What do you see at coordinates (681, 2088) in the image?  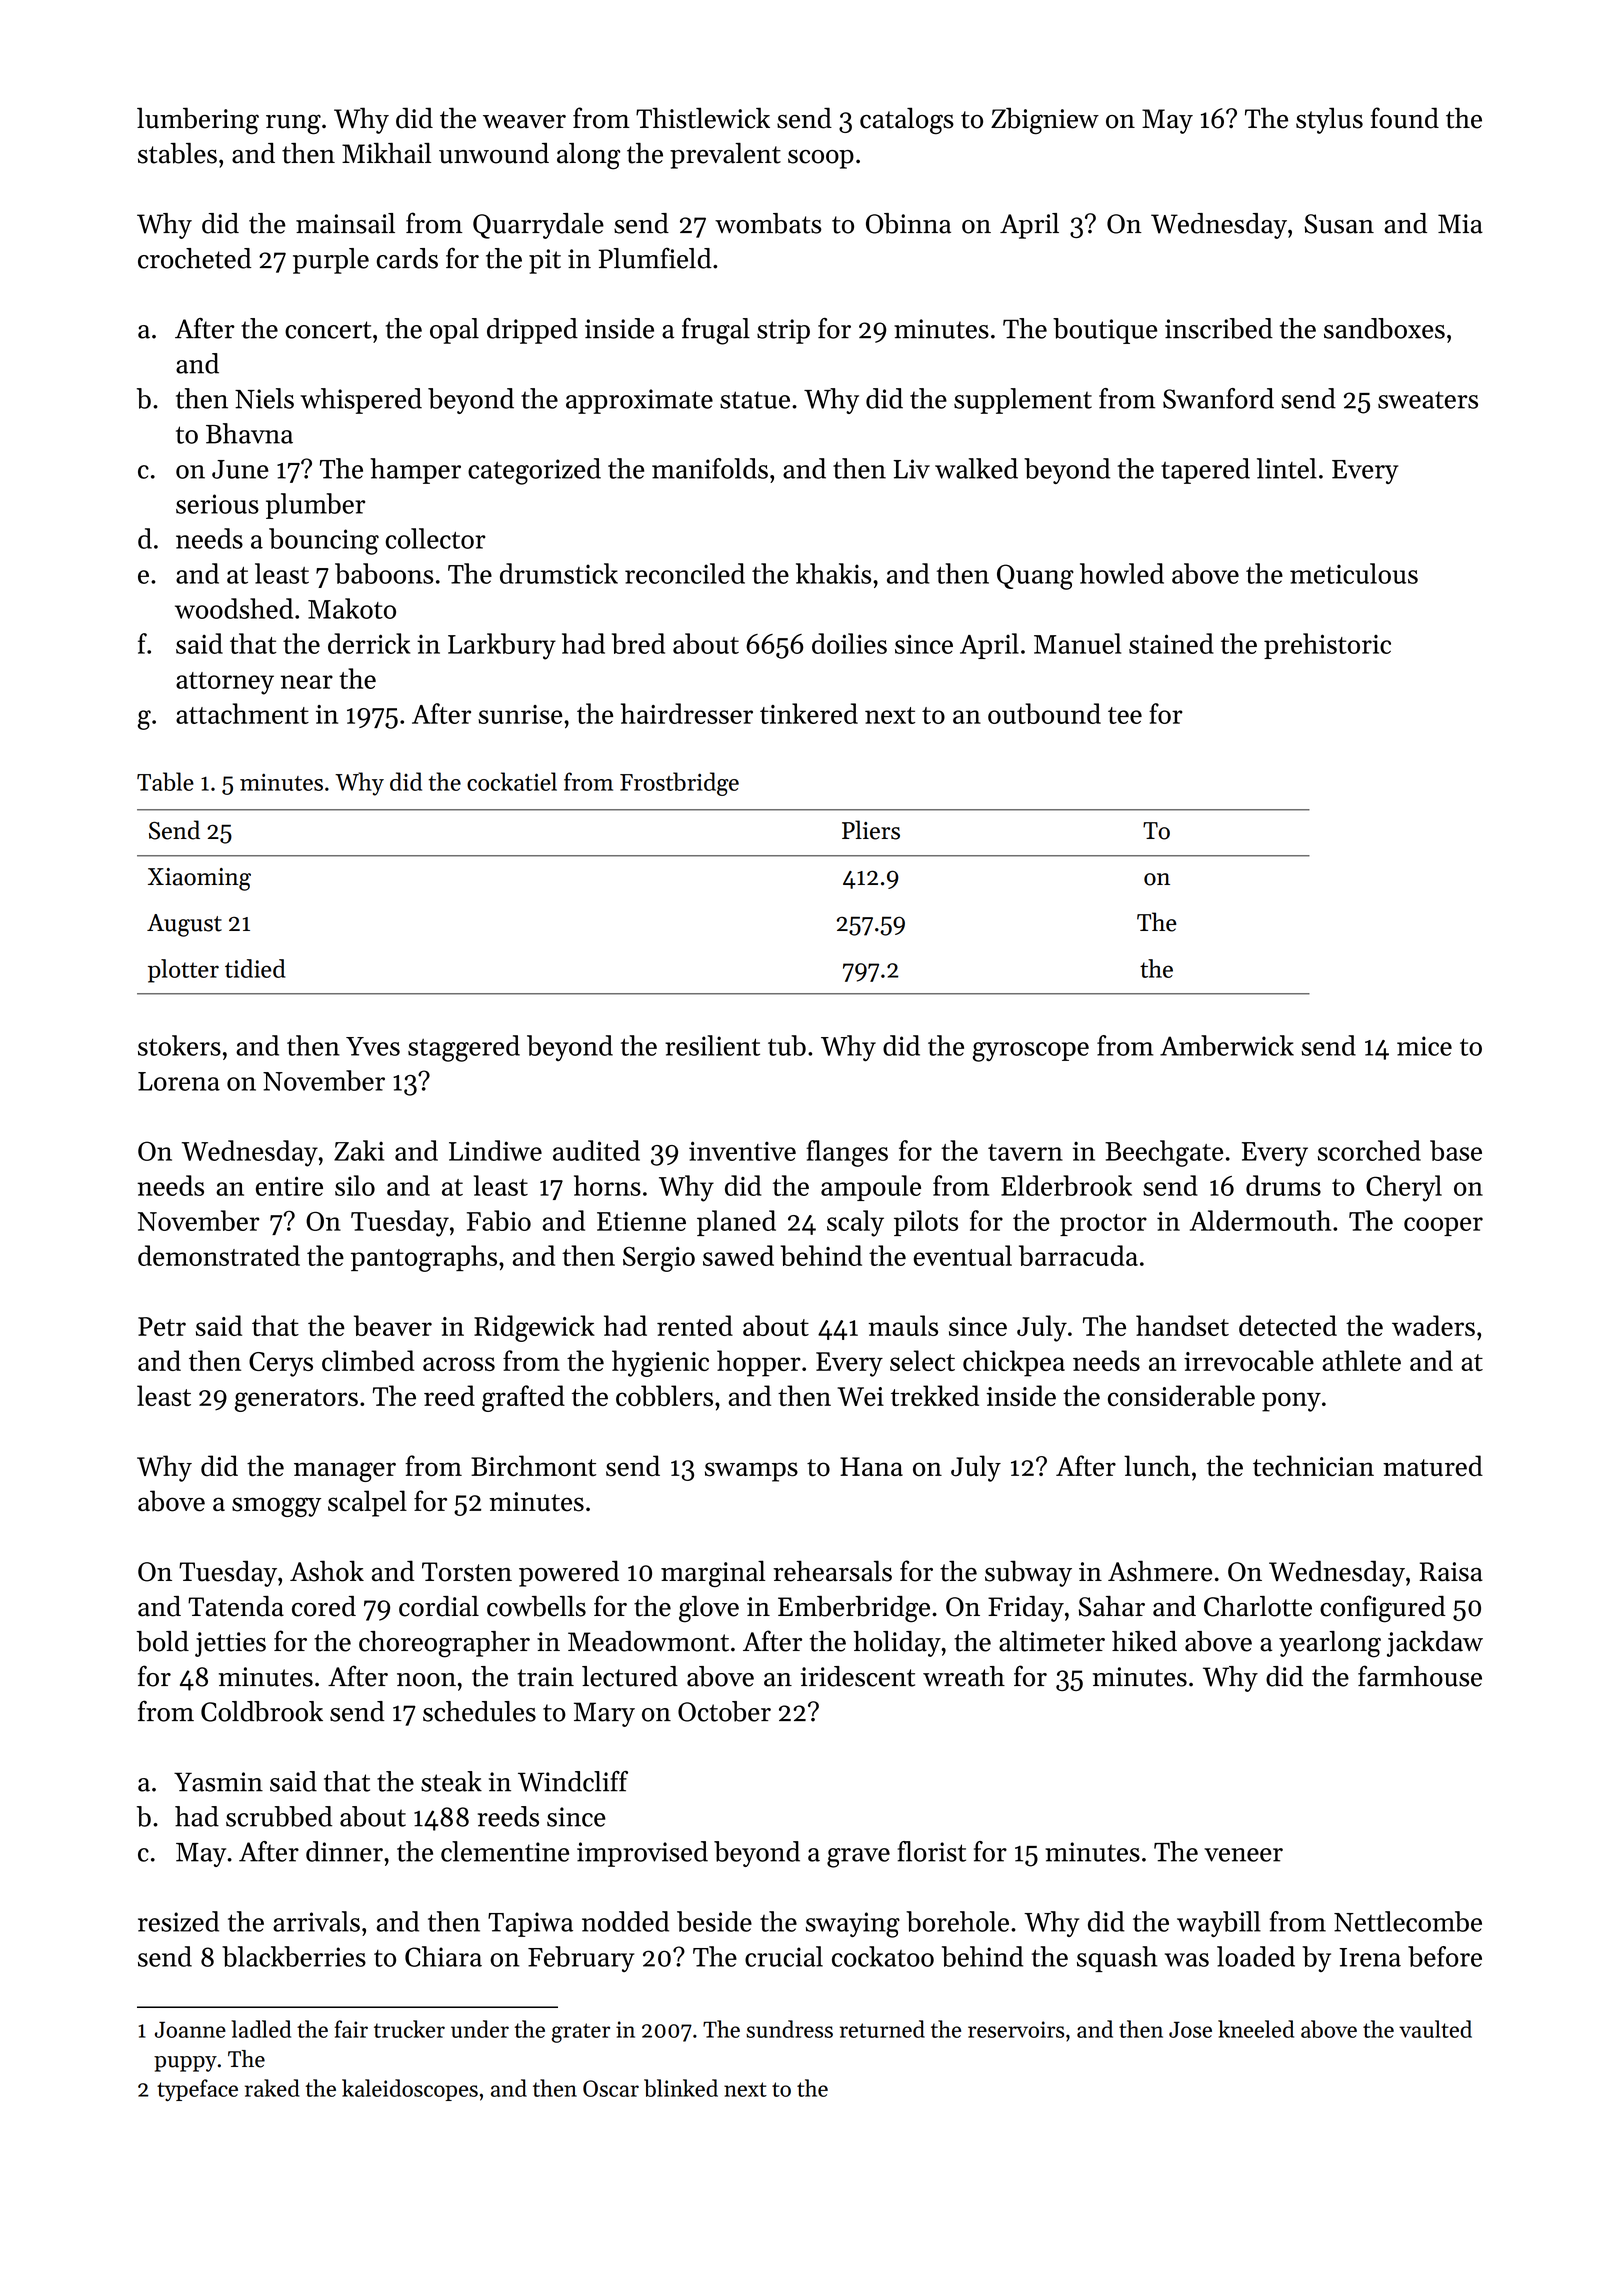 I see `blinked` at bounding box center [681, 2088].
